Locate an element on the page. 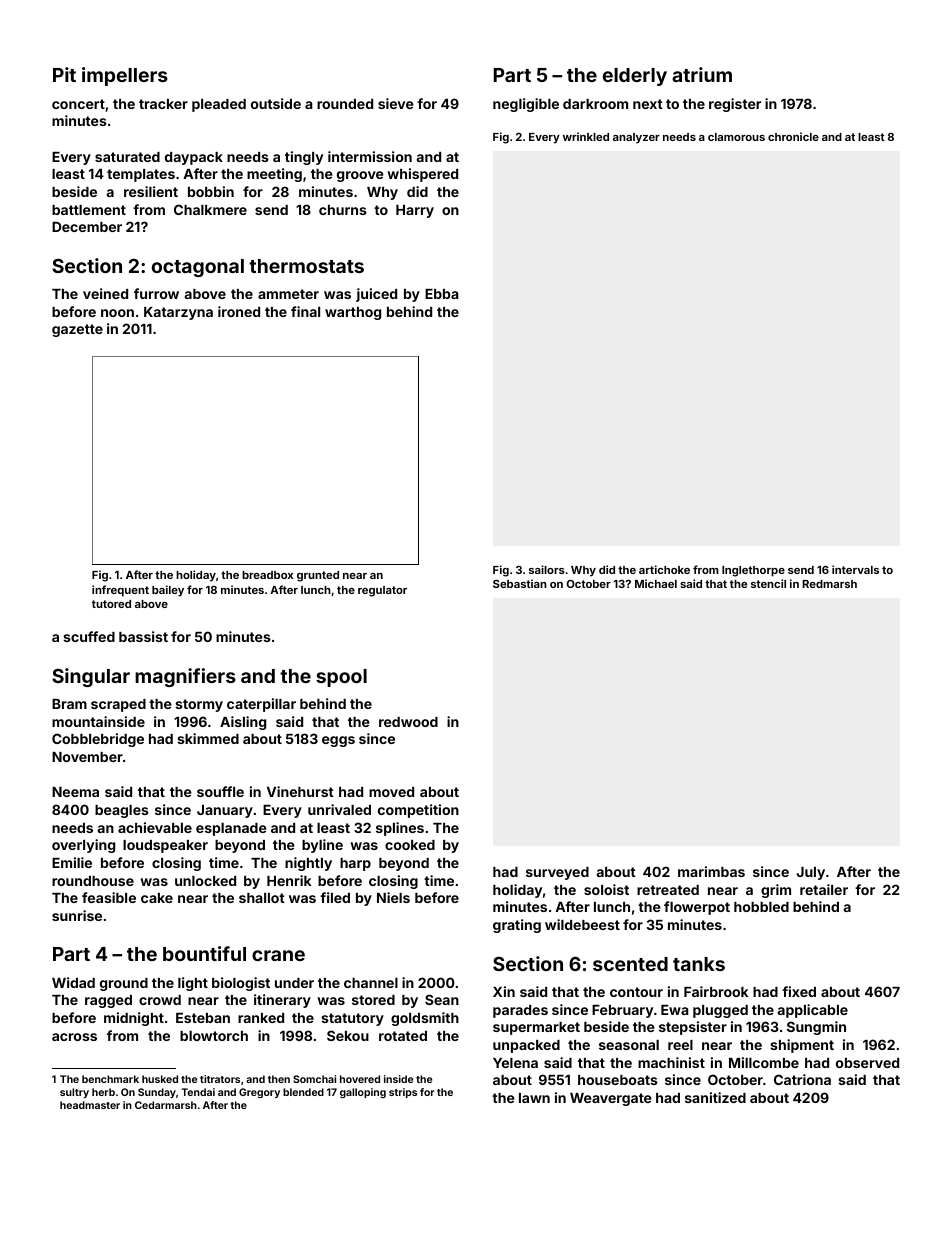  July is located at coordinates (811, 873).
